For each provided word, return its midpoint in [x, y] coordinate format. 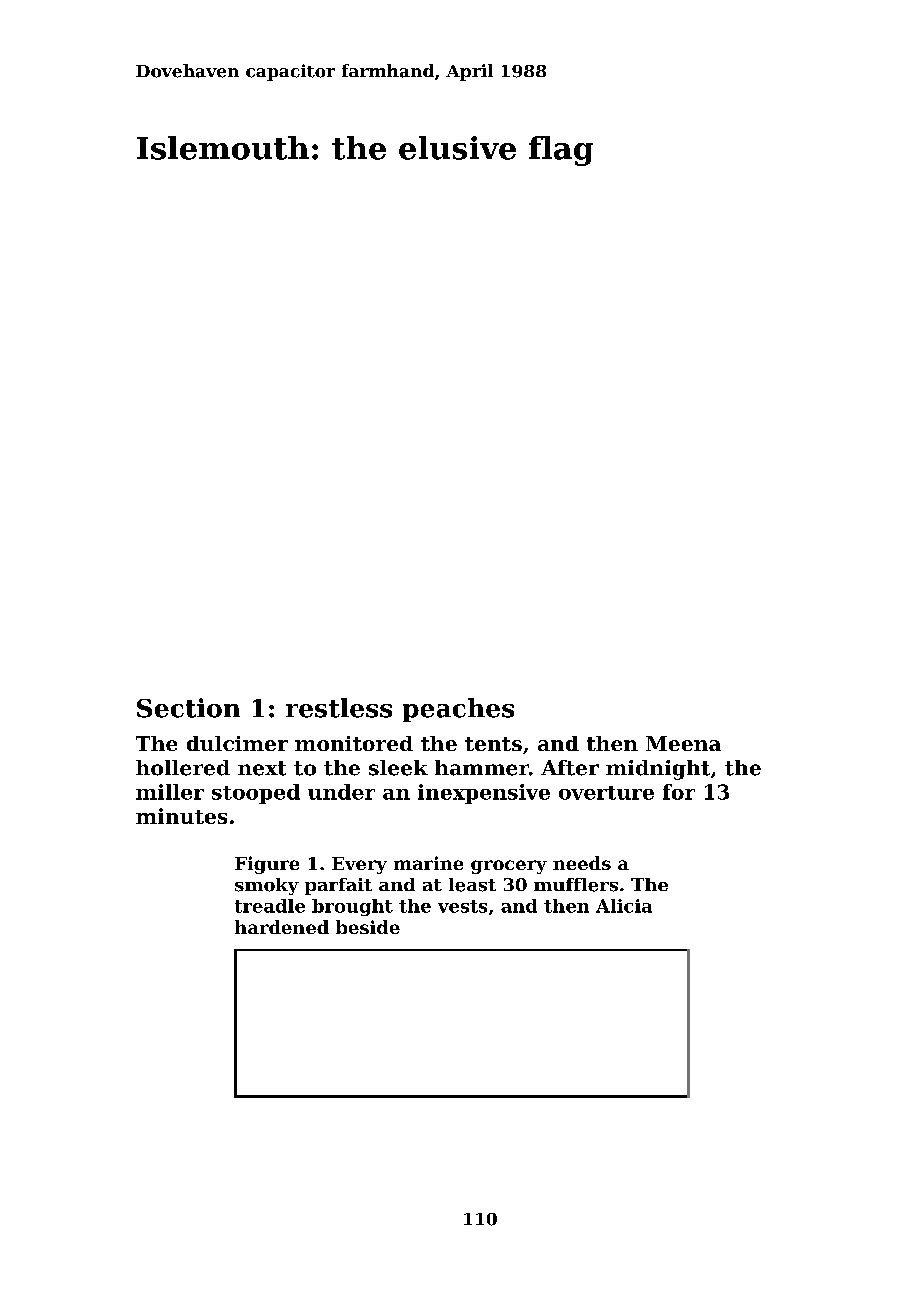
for [679, 792]
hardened [282, 927]
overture [606, 793]
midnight [658, 770]
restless [339, 708]
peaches [458, 710]
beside [368, 927]
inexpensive [484, 794]
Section [188, 708]
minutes [181, 816]
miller [170, 792]
